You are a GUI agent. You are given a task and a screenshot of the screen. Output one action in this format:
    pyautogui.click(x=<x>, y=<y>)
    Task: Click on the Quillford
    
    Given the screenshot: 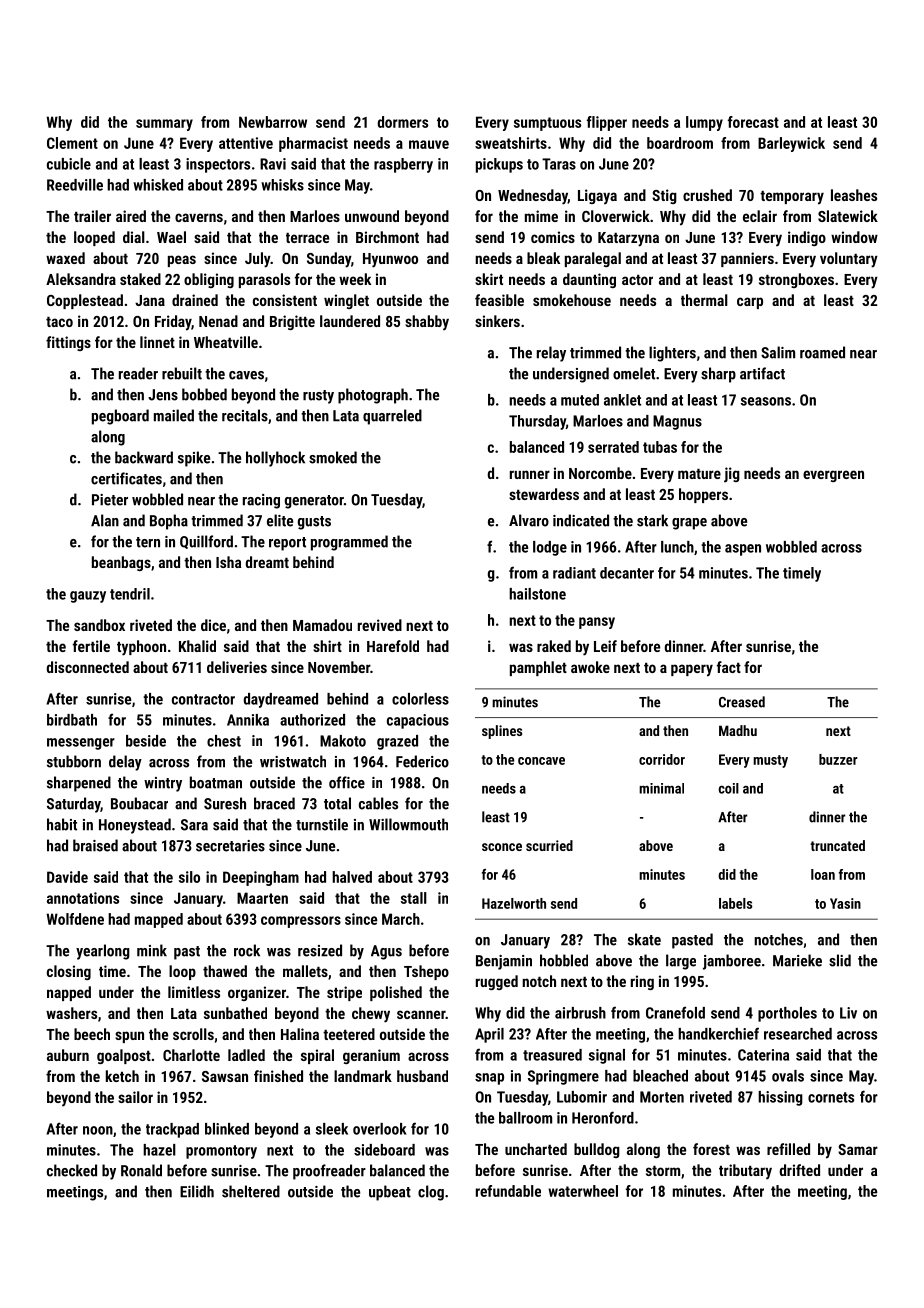 What is the action you would take?
    pyautogui.click(x=206, y=542)
